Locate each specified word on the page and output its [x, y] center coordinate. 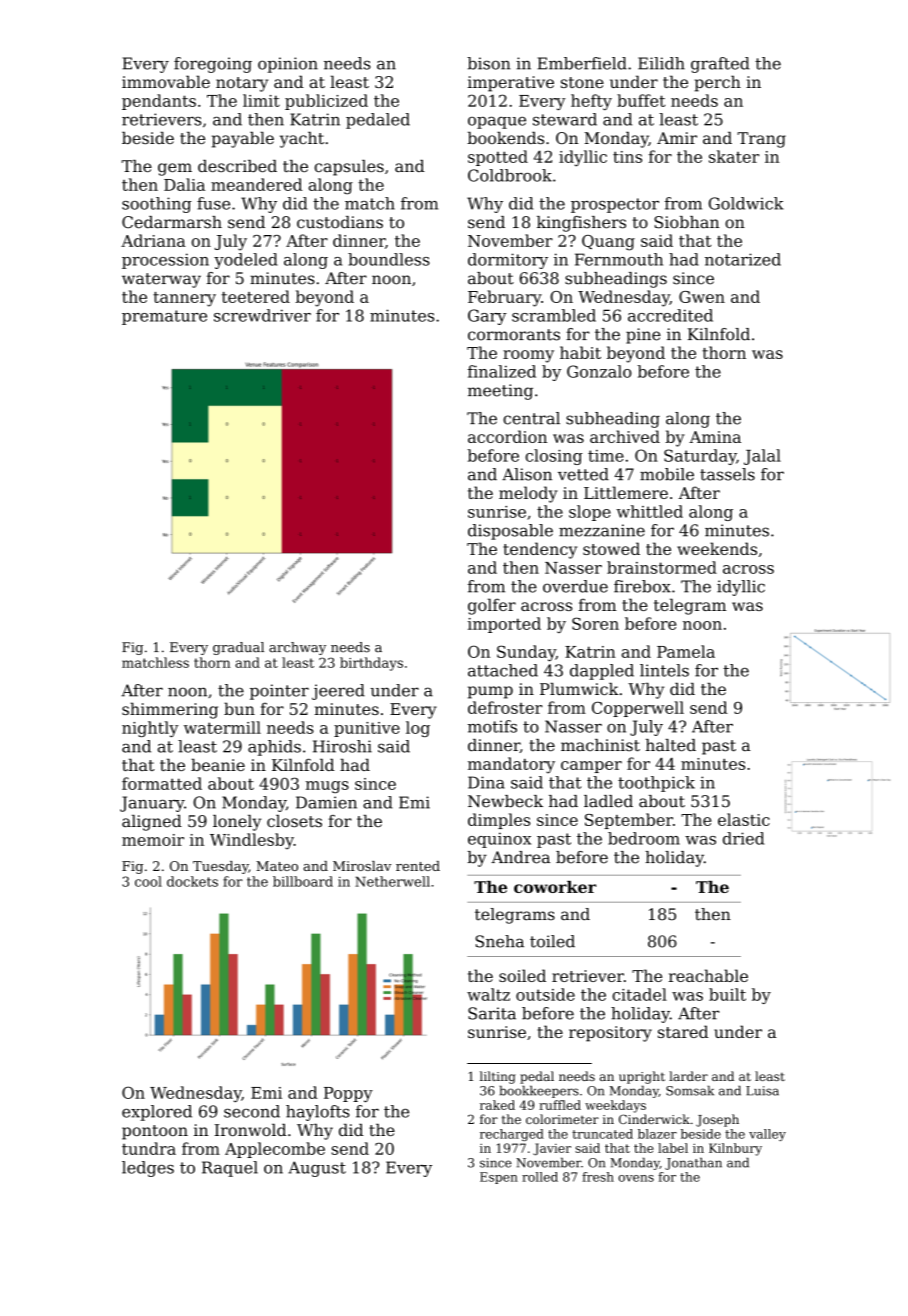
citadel [639, 994]
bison [489, 63]
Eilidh [661, 63]
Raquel [230, 1169]
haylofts [318, 1113]
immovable [166, 81]
